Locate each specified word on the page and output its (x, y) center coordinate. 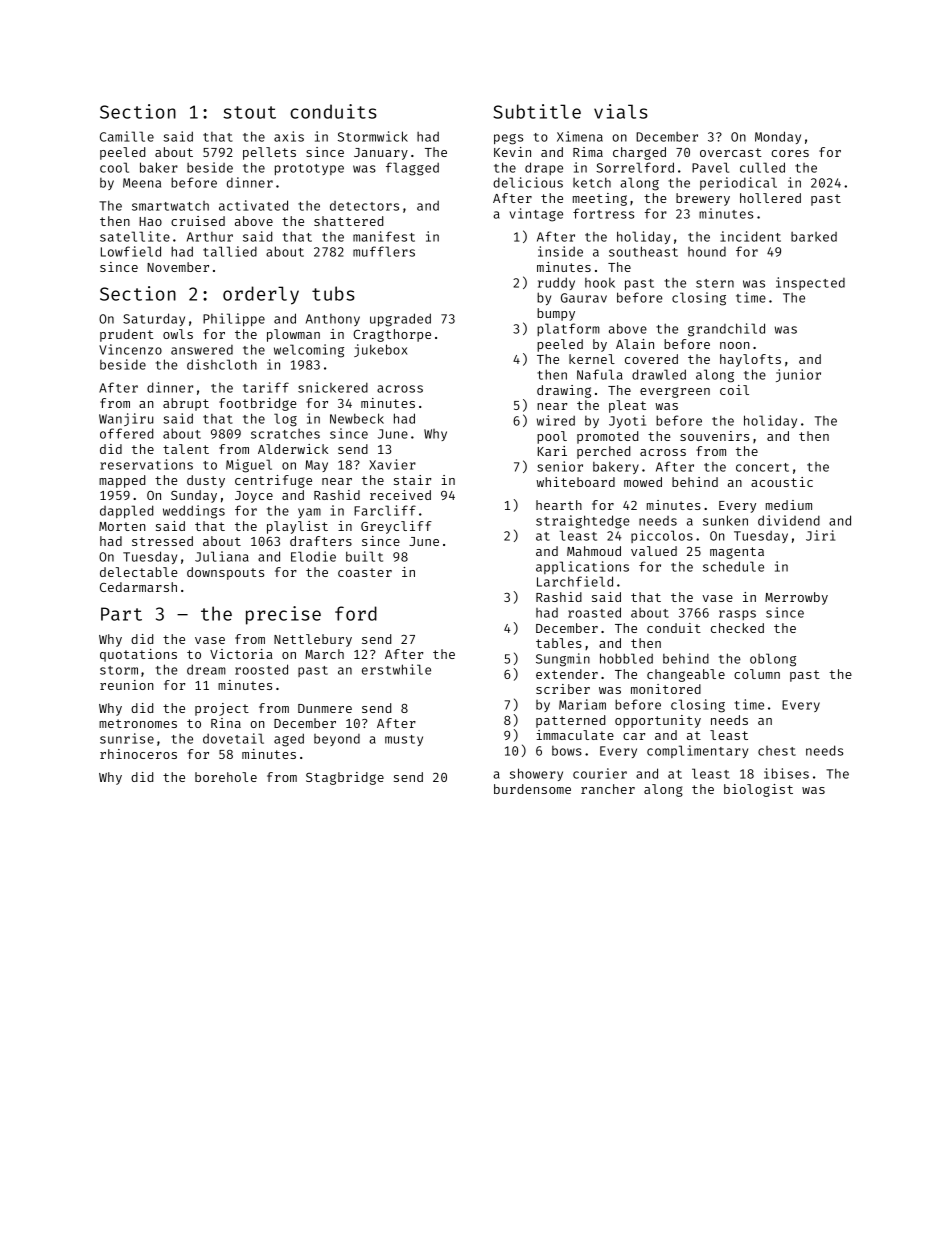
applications (582, 567)
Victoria (241, 654)
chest (777, 751)
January (381, 154)
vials (621, 111)
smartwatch (170, 206)
